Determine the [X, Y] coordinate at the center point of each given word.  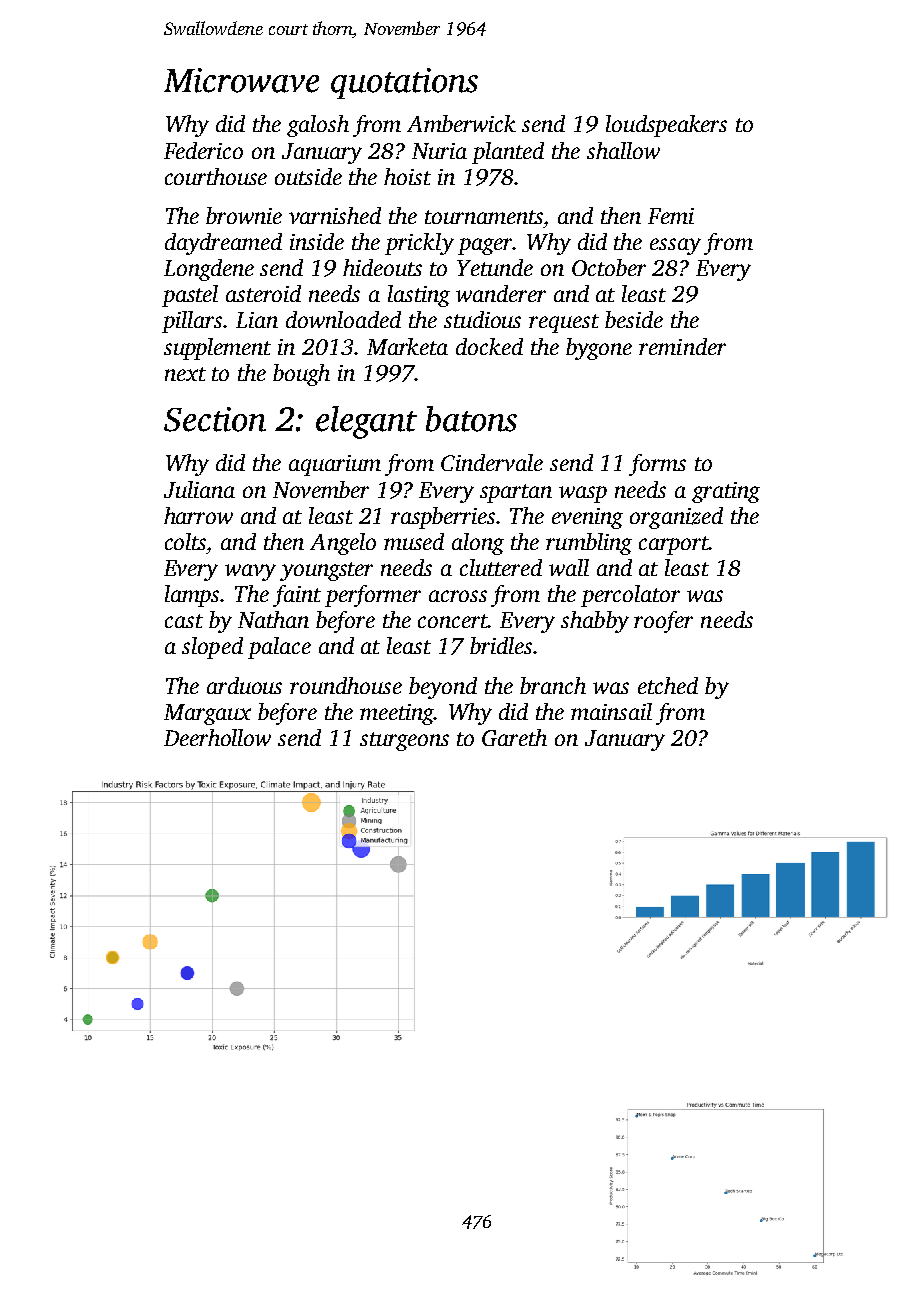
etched [668, 685]
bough [301, 375]
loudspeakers [666, 126]
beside [634, 319]
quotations [404, 83]
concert [453, 621]
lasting [419, 296]
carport [674, 545]
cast [184, 621]
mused [414, 541]
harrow [198, 515]
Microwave [241, 80]
